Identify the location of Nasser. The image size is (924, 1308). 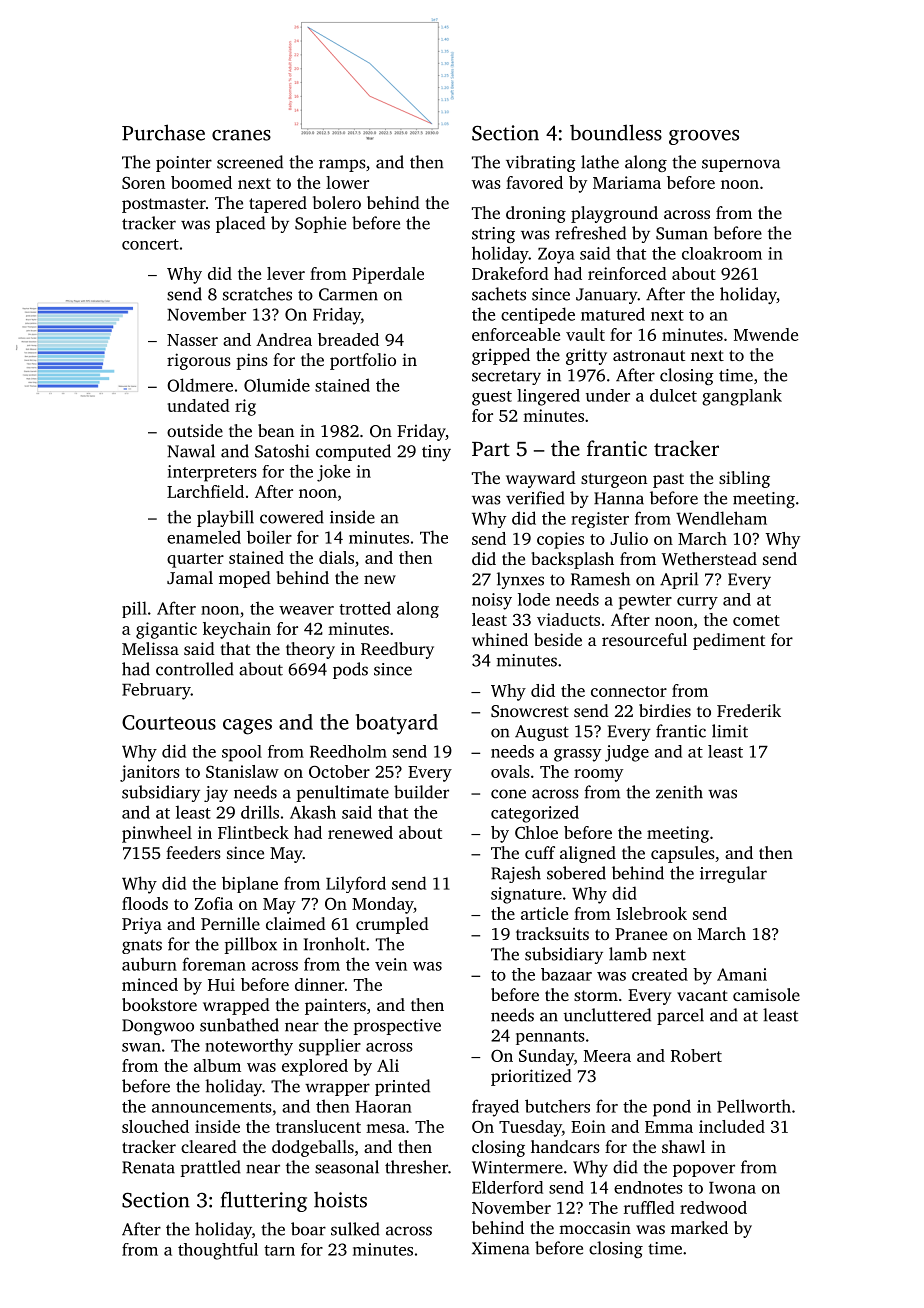
(192, 340).
